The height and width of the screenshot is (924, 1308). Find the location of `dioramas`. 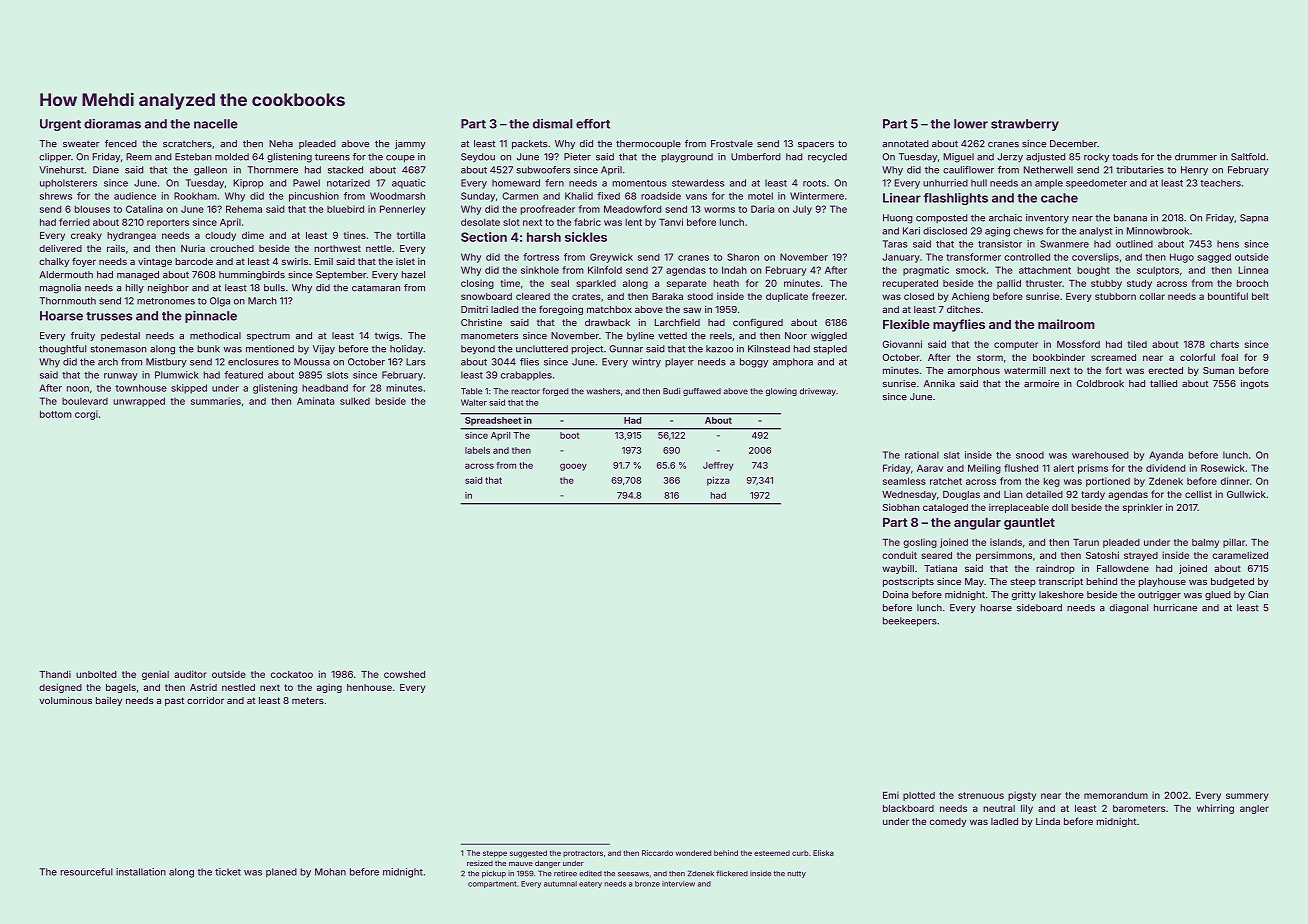

dioramas is located at coordinates (112, 124).
